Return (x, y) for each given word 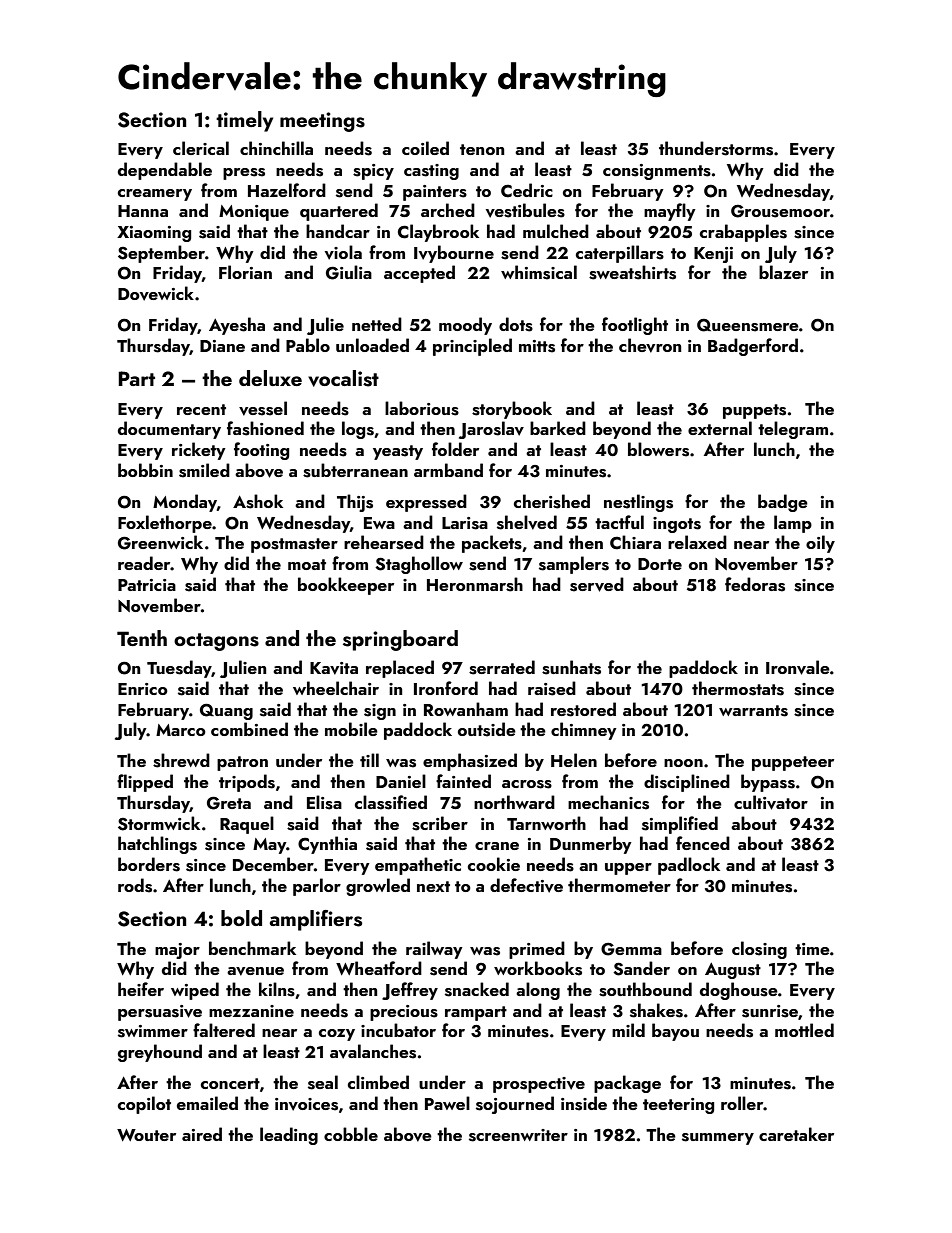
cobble (351, 1134)
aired (202, 1134)
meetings (322, 122)
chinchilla (276, 148)
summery (718, 1139)
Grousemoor (780, 211)
